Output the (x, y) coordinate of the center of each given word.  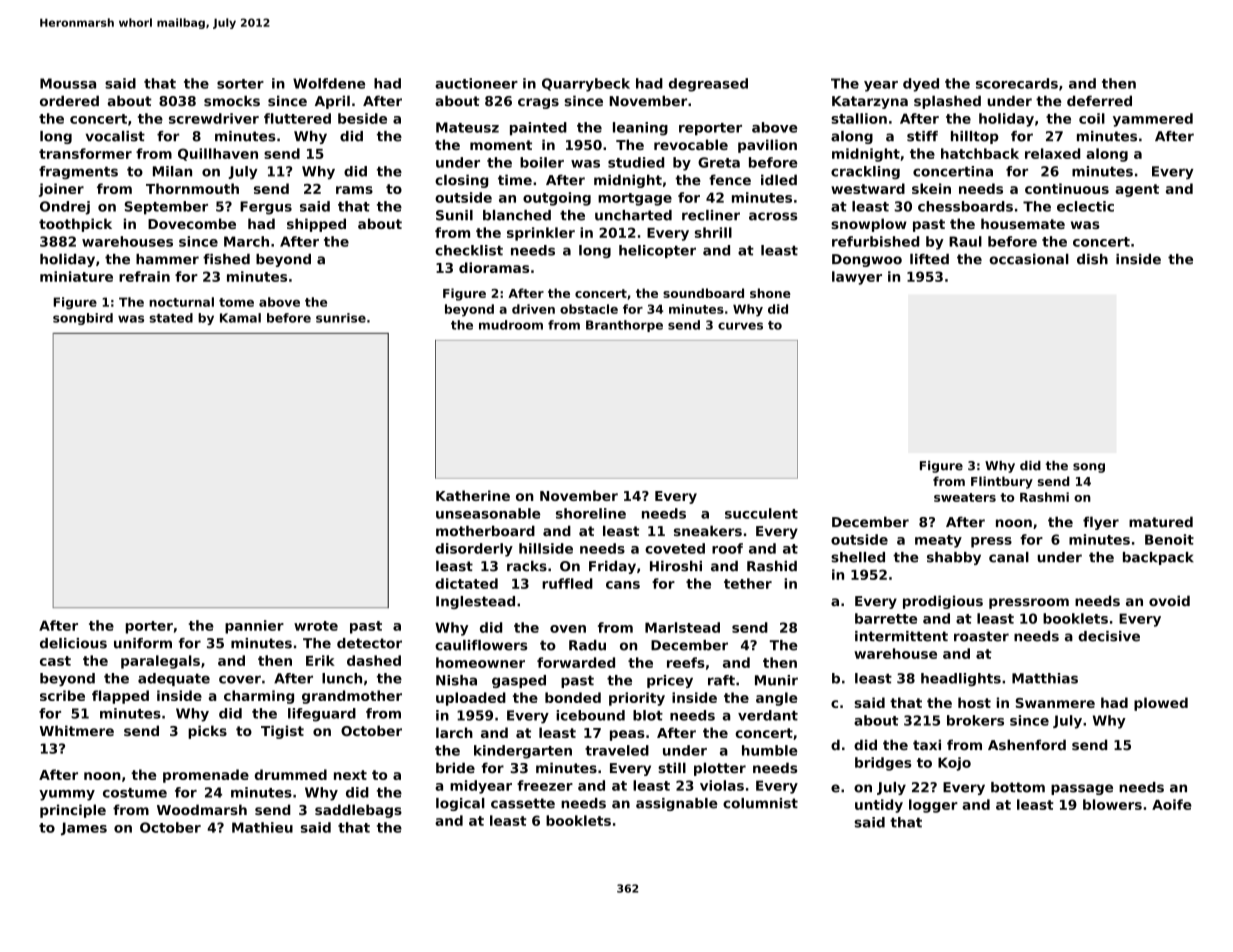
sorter (240, 84)
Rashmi (1044, 497)
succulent (761, 513)
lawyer (857, 278)
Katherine (473, 495)
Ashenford (1027, 744)
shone (770, 293)
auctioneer (476, 83)
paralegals (160, 662)
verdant (768, 715)
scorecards (1017, 83)
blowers (1112, 804)
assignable (677, 804)
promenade (206, 776)
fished (226, 259)
